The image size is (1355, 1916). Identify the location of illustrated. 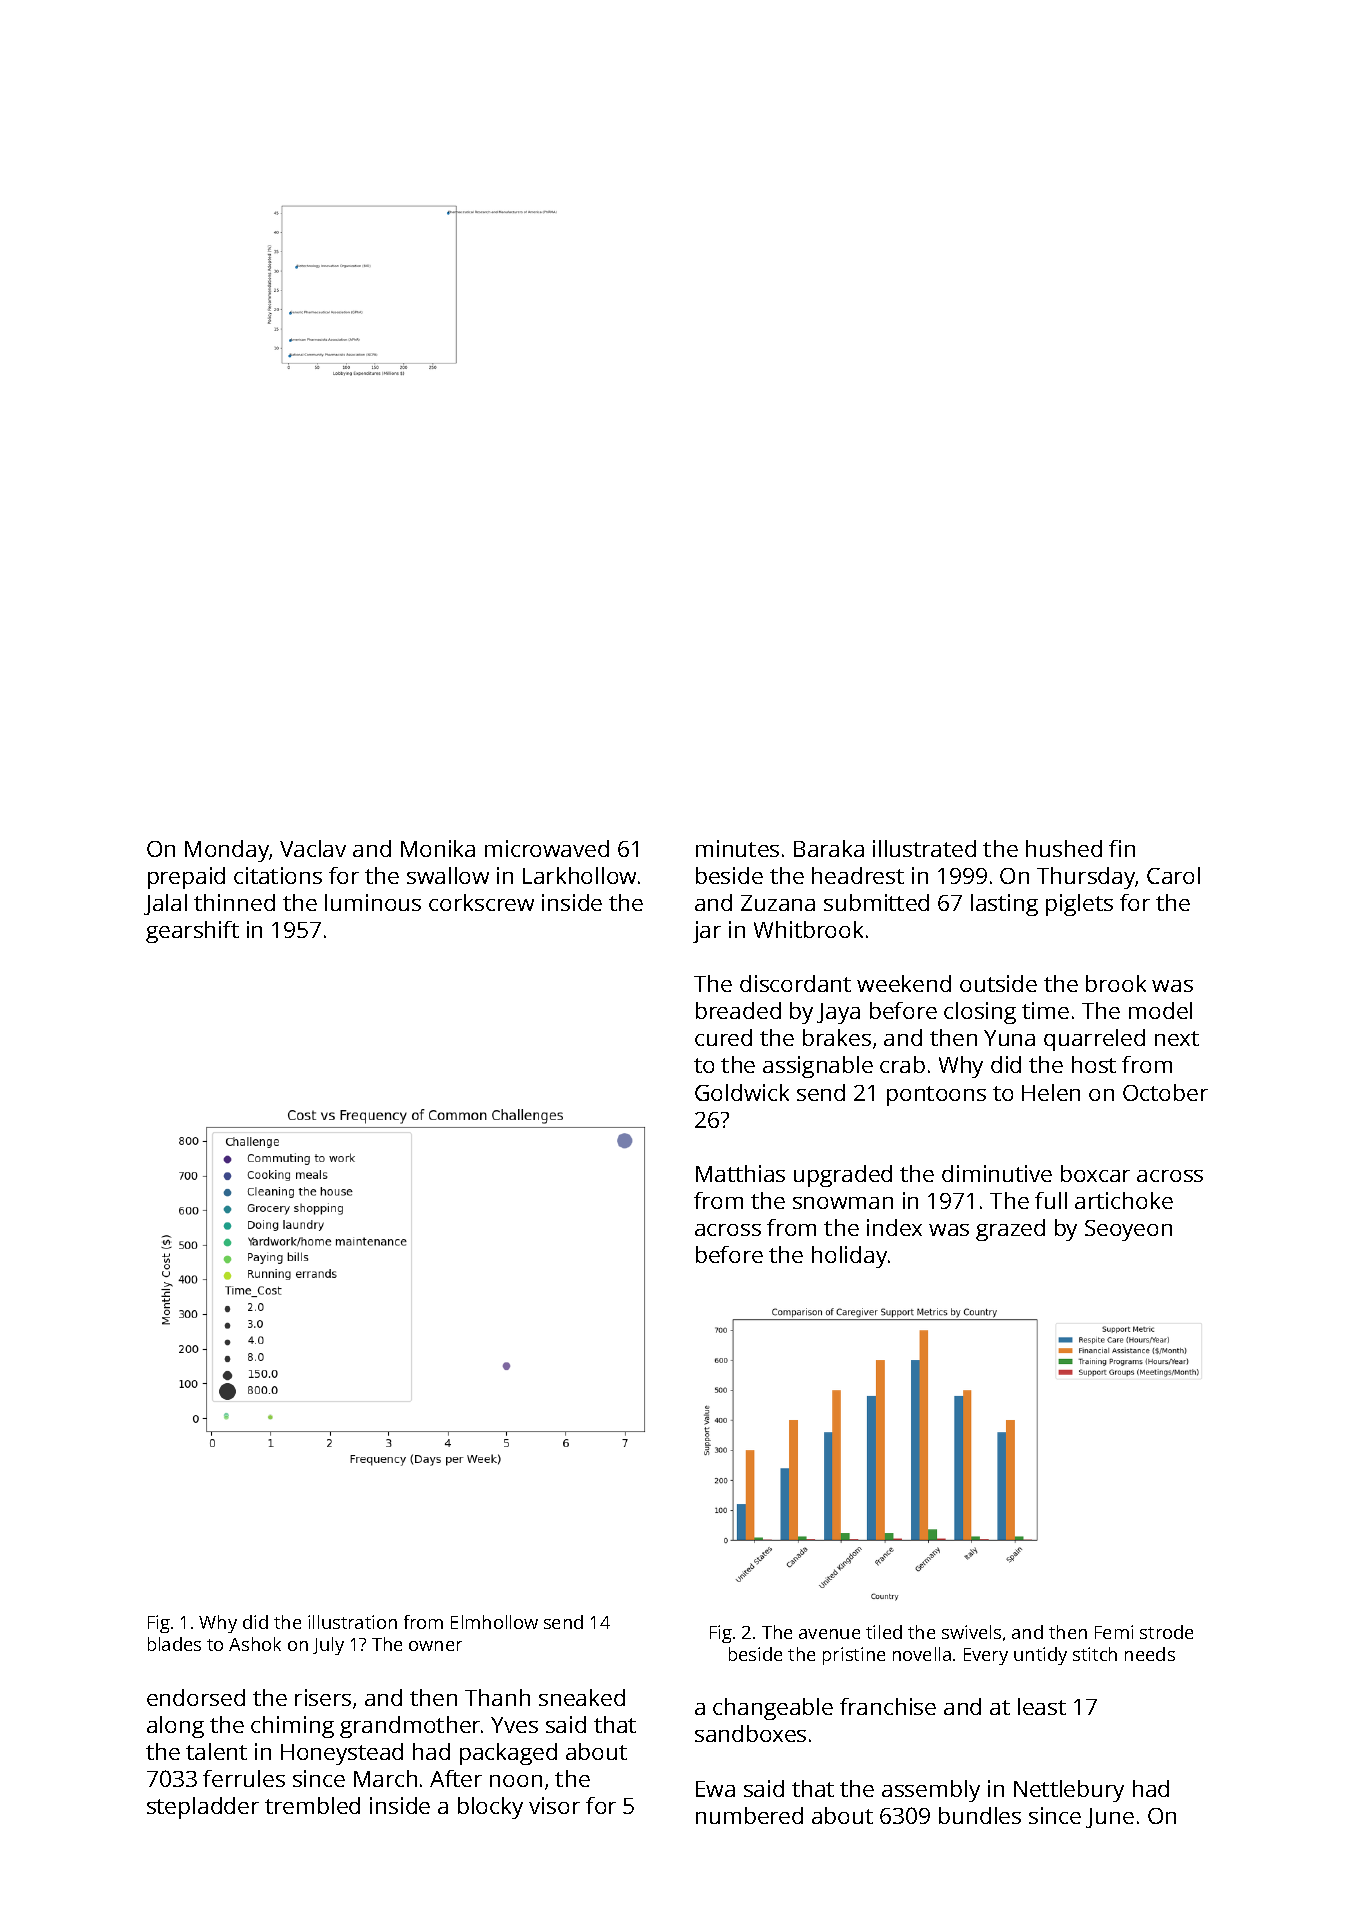
(924, 848).
